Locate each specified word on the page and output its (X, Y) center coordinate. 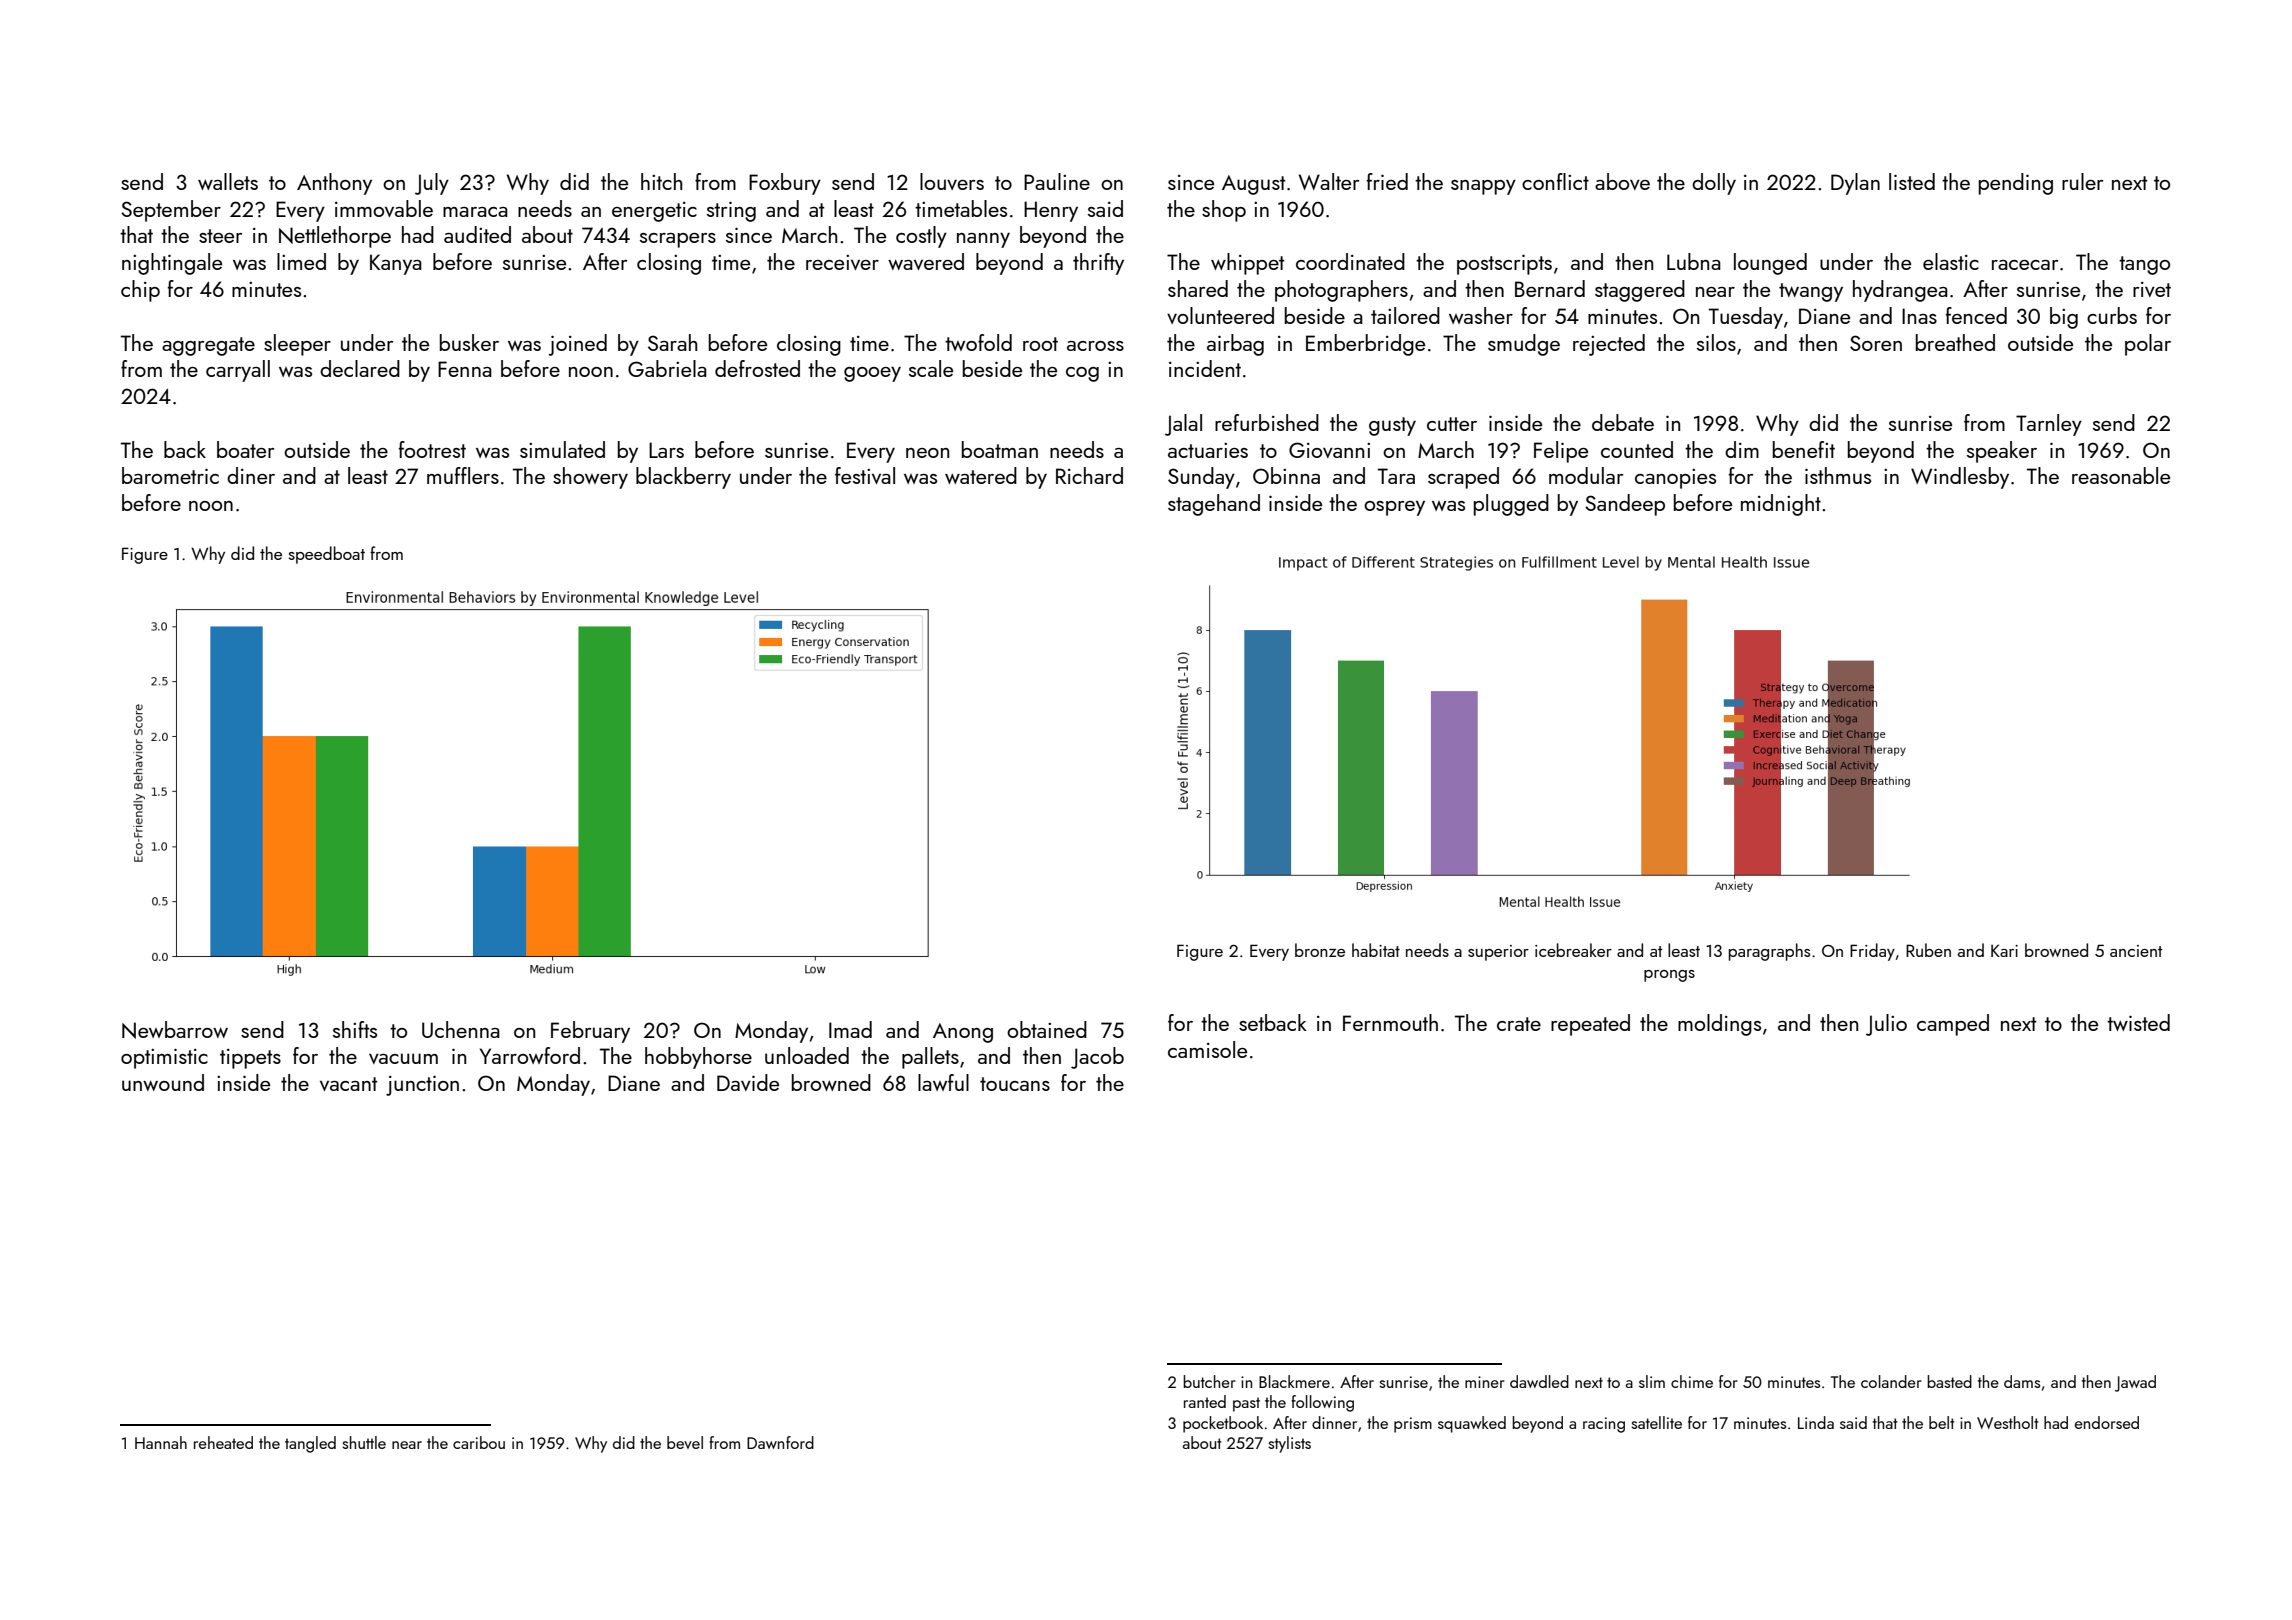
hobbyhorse (698, 1058)
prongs (1669, 976)
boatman (1000, 449)
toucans (1015, 1084)
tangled (310, 1444)
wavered (926, 261)
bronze (1320, 950)
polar (2148, 345)
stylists (1289, 1444)
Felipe (1561, 452)
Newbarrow (175, 1030)
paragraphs (1769, 952)
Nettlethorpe (335, 237)
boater (245, 449)
